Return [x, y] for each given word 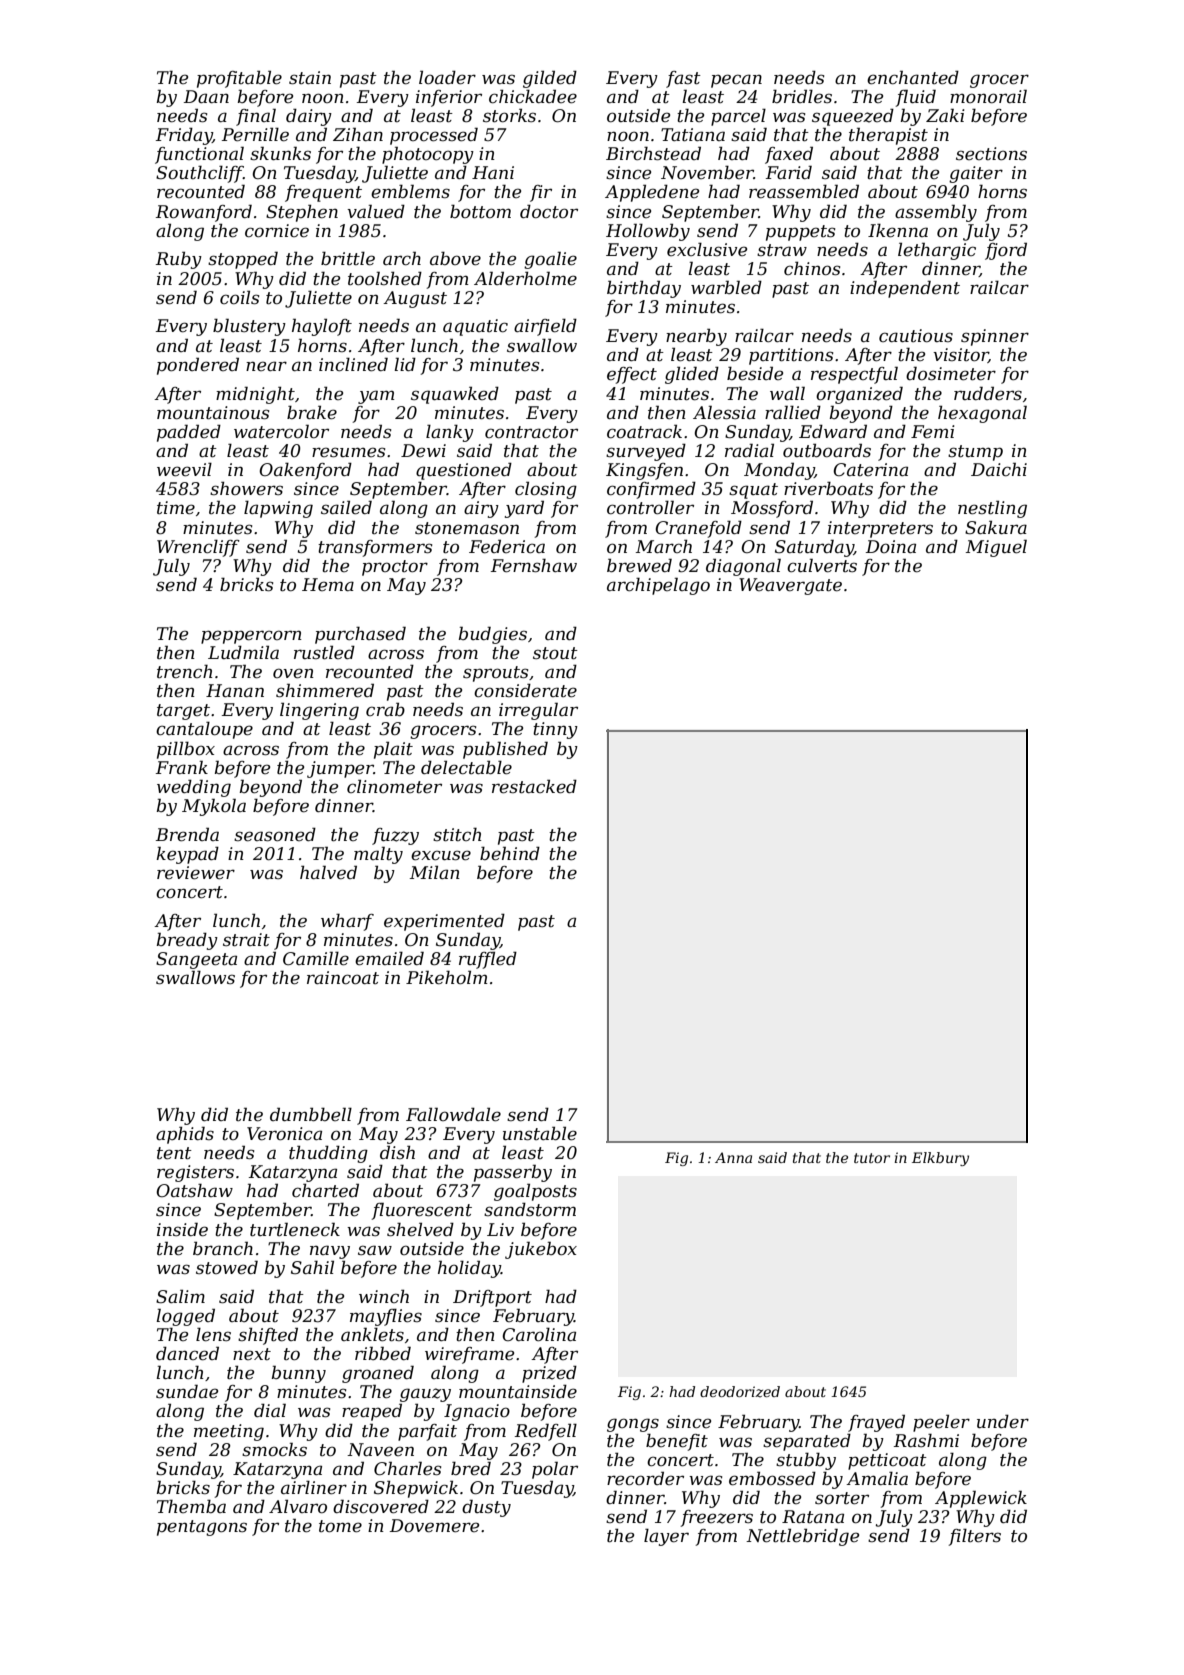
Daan [206, 96]
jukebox [541, 1250]
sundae [187, 1391]
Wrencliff [198, 548]
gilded [550, 79]
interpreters [880, 529]
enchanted [913, 77]
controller [650, 507]
